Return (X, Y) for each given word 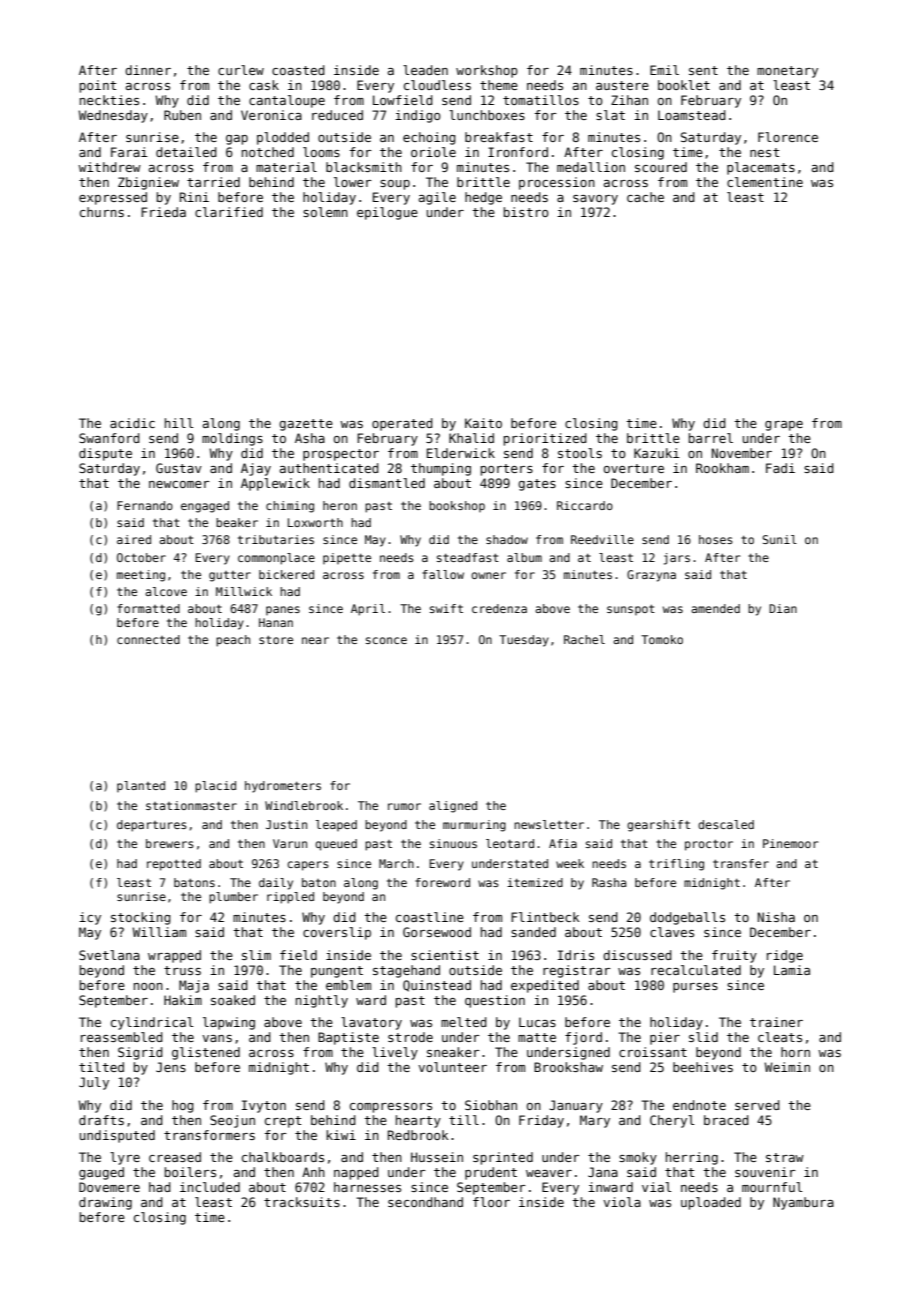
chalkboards (283, 1157)
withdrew (109, 167)
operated (402, 424)
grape (784, 426)
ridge (785, 956)
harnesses (367, 1187)
